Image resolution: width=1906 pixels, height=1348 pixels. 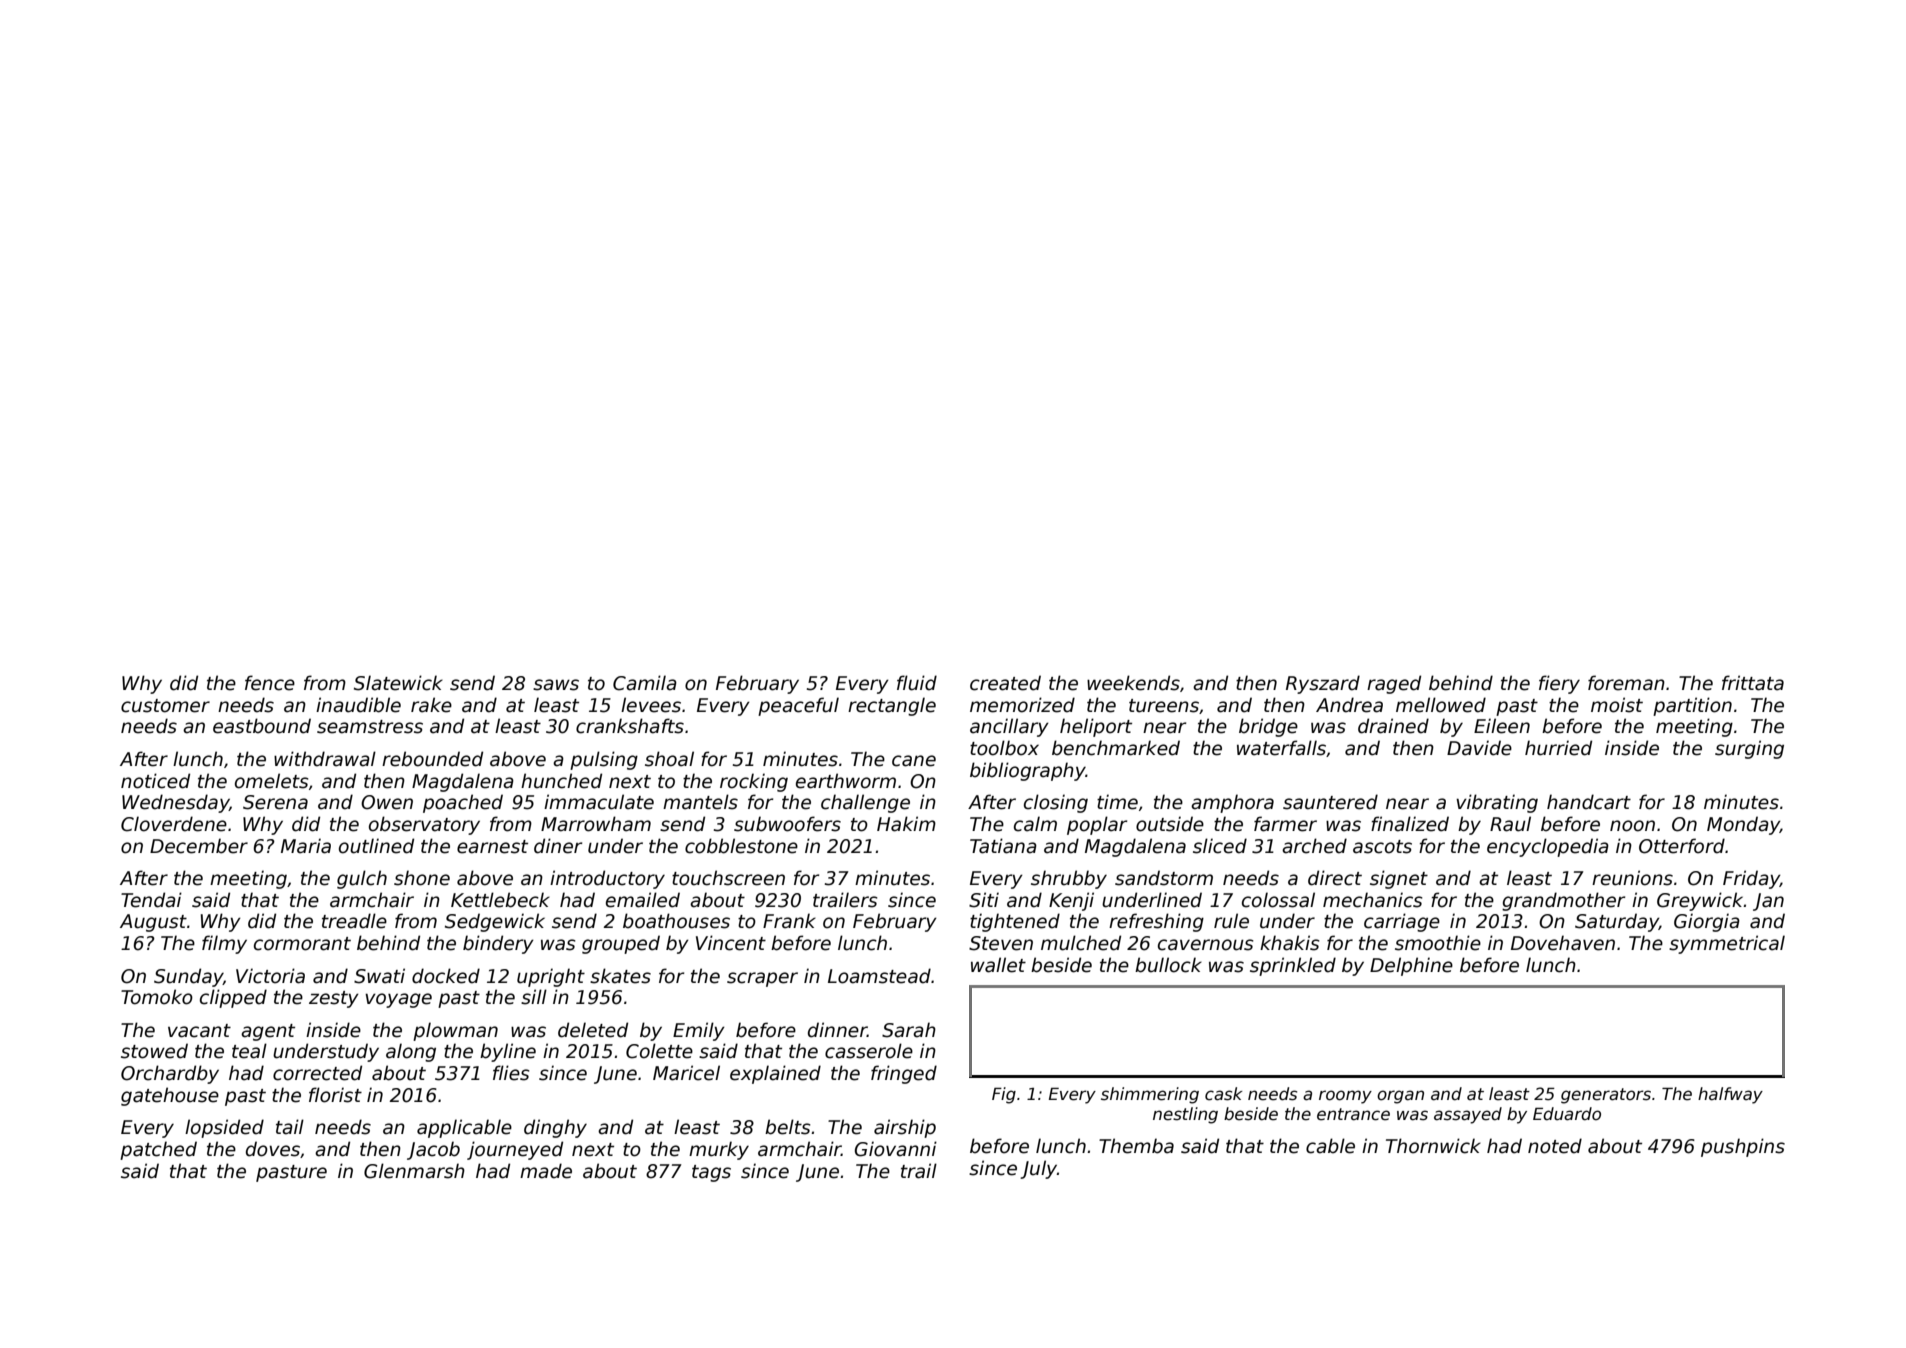 What do you see at coordinates (270, 683) in the screenshot?
I see `fence` at bounding box center [270, 683].
